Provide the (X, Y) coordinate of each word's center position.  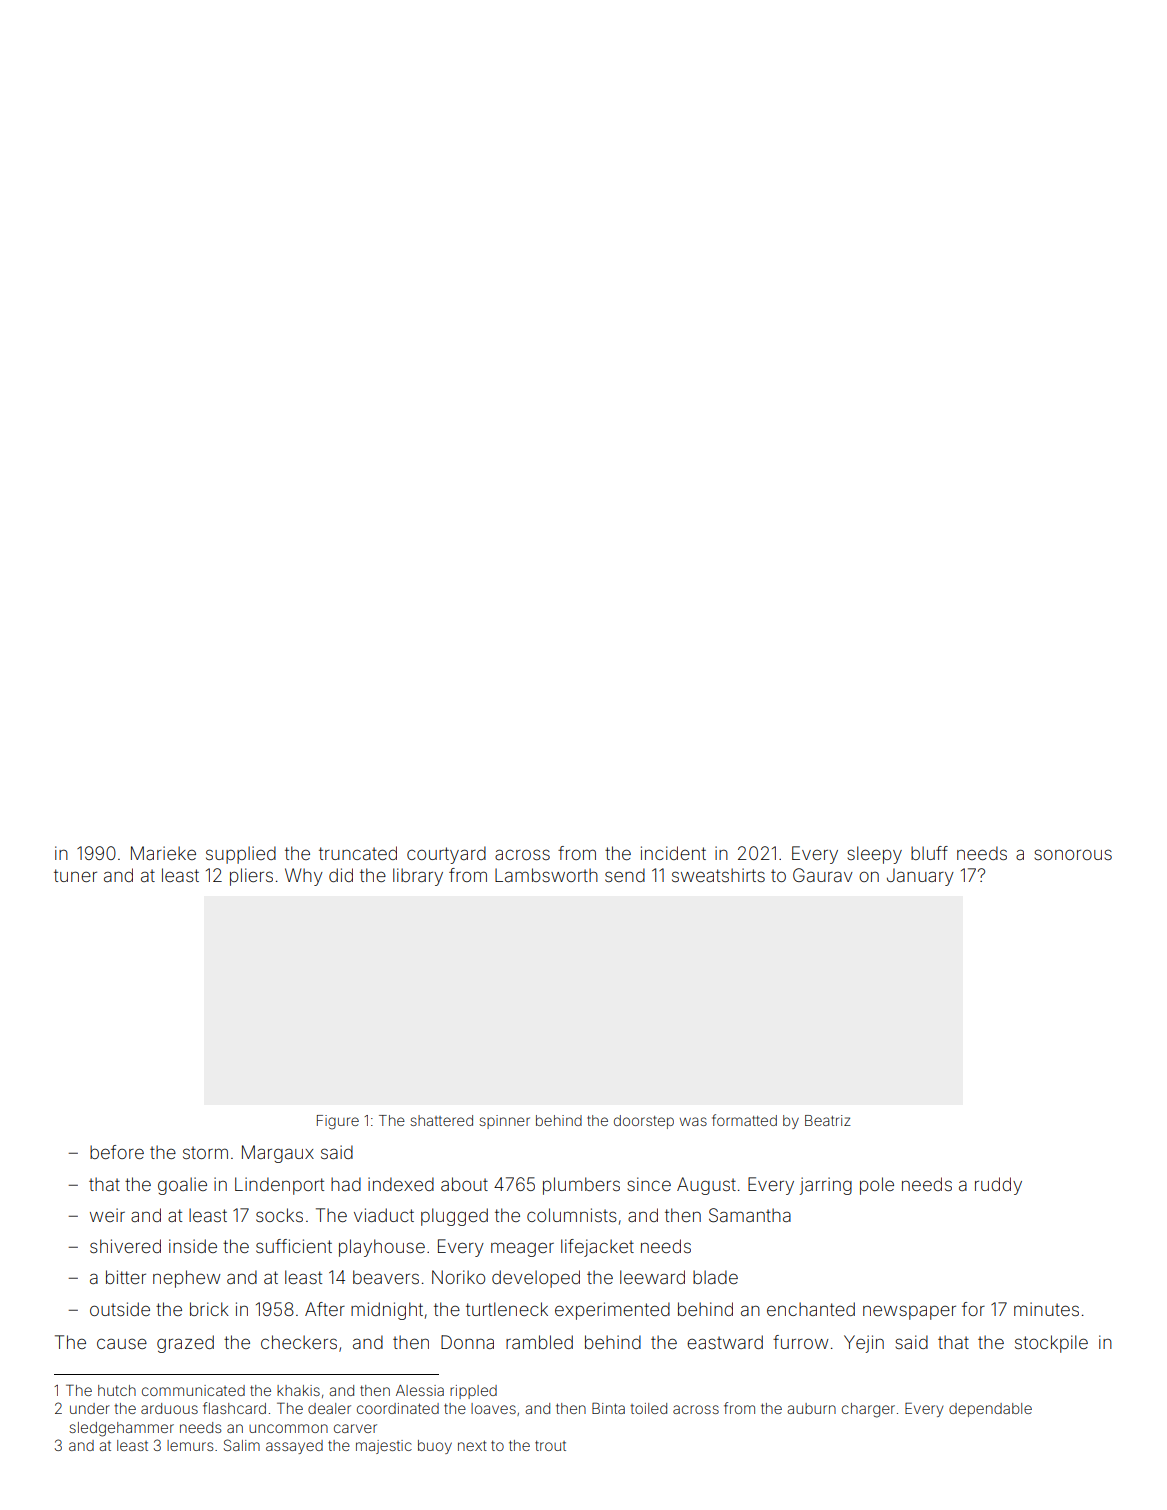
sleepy (874, 855)
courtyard (446, 855)
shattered (441, 1120)
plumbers (581, 1186)
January (920, 877)
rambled (539, 1342)
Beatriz (828, 1120)
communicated (193, 1390)
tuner (75, 875)
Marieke (163, 853)
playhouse (382, 1248)
